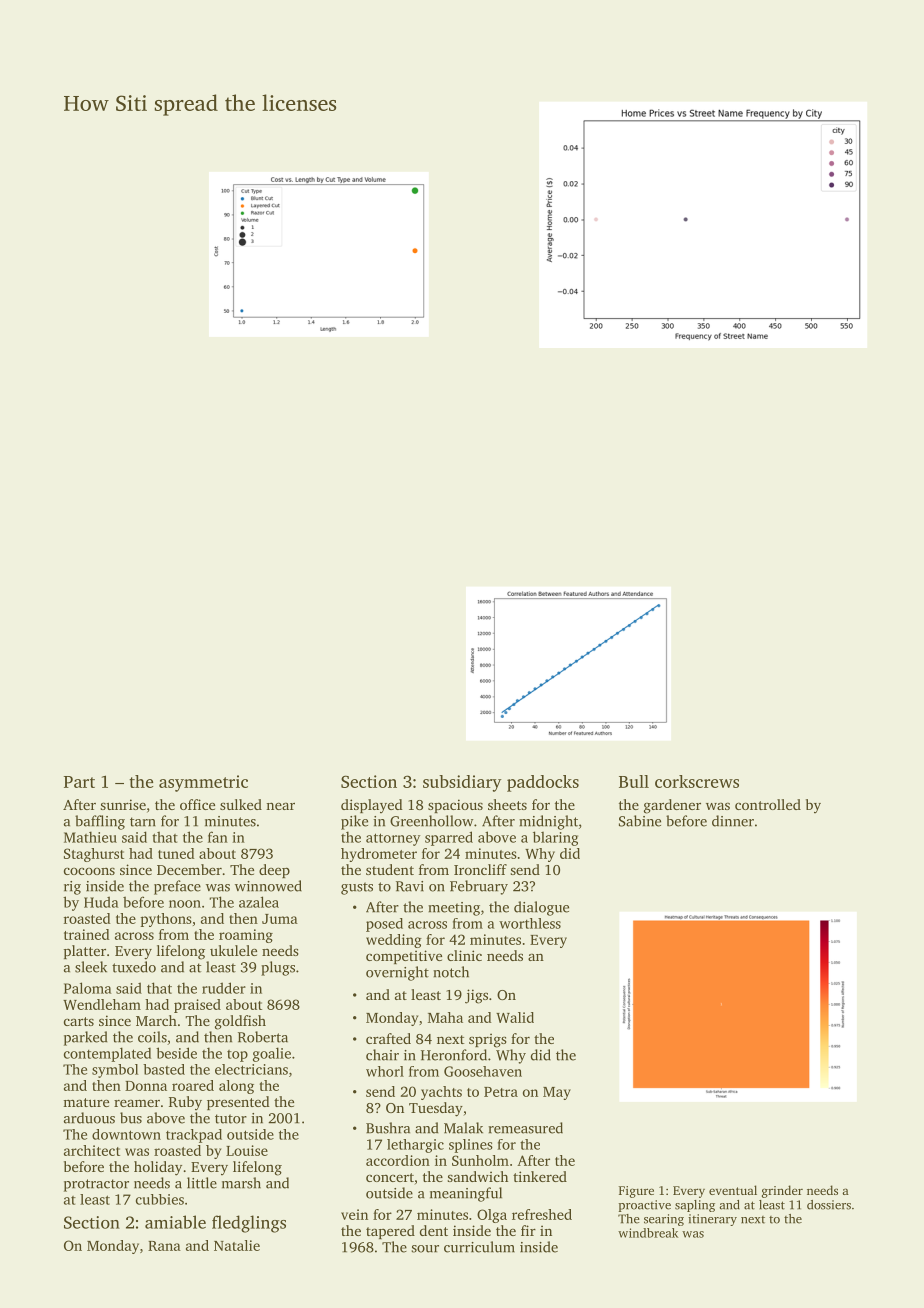  Describe the element at coordinates (462, 783) in the screenshot. I see `subsidiary` at that location.
